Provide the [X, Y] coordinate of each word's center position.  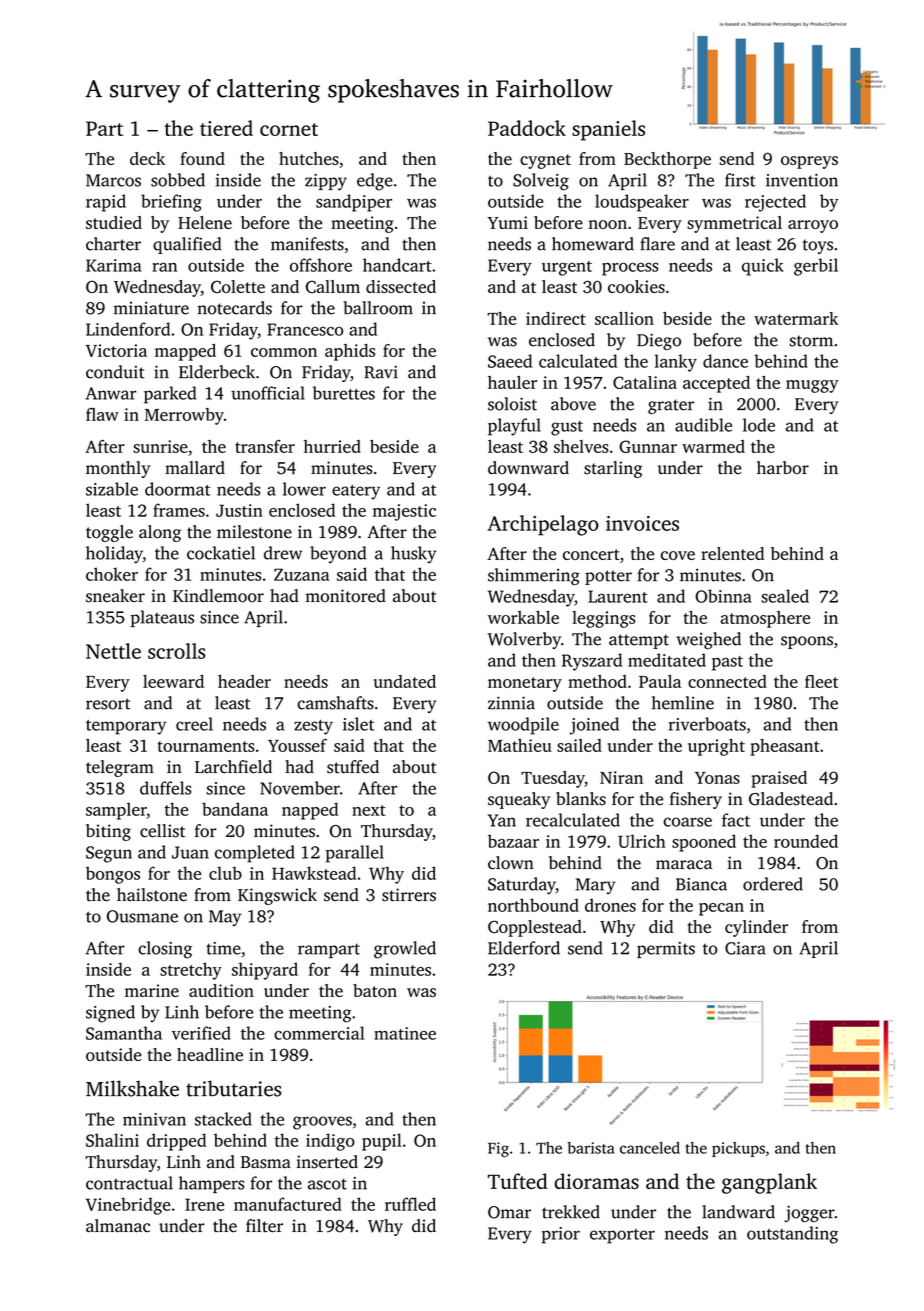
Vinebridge [128, 1206]
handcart [397, 265]
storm [811, 341]
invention [802, 180]
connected [727, 681]
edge [375, 182]
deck [147, 158]
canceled [650, 1148]
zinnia [511, 703]
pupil [382, 1142]
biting [108, 832]
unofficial [268, 393]
